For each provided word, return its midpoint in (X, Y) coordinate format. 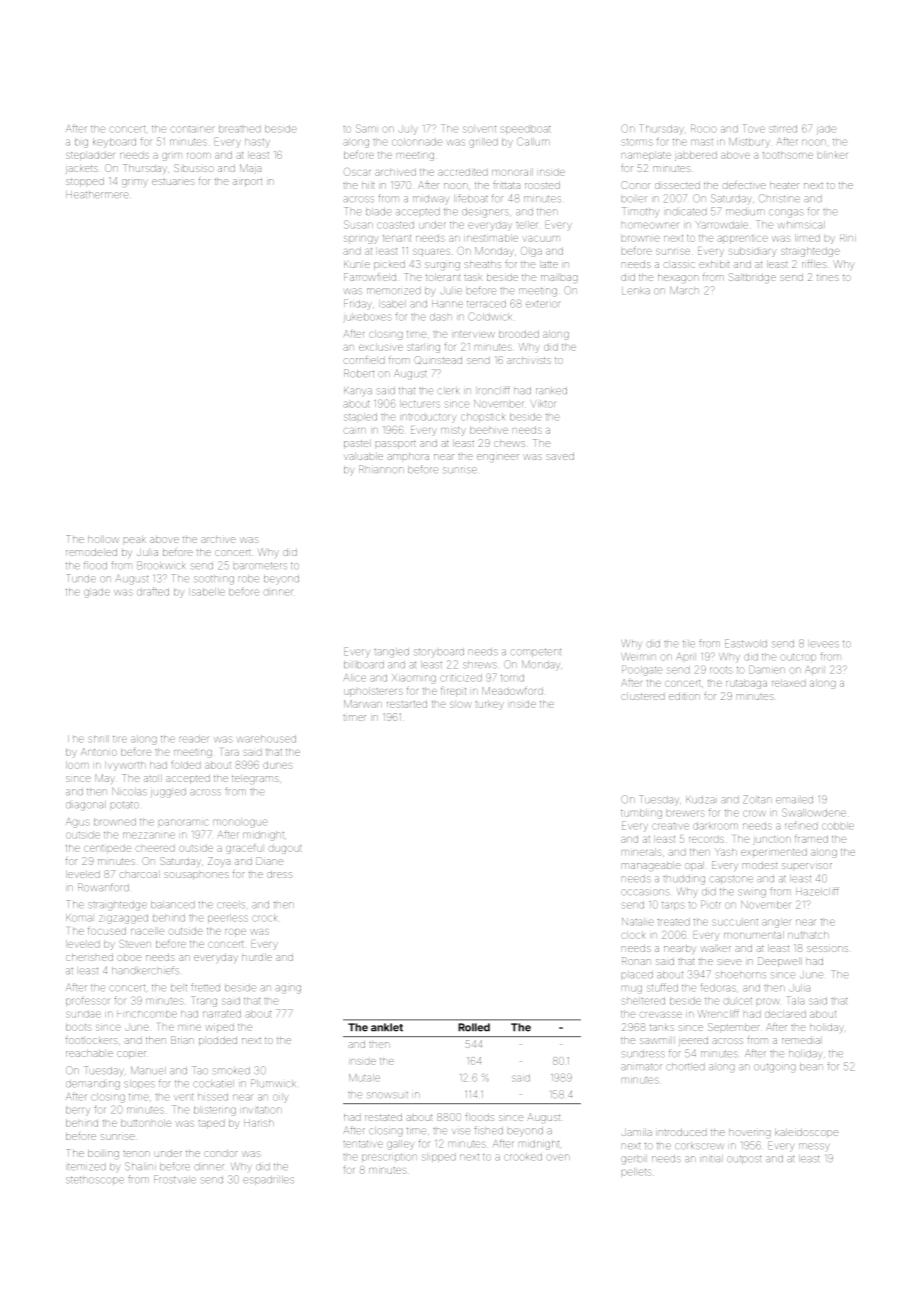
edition (684, 696)
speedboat (526, 129)
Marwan (363, 704)
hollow (103, 539)
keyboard (114, 143)
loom (77, 765)
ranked (551, 390)
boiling (103, 1154)
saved (560, 456)
